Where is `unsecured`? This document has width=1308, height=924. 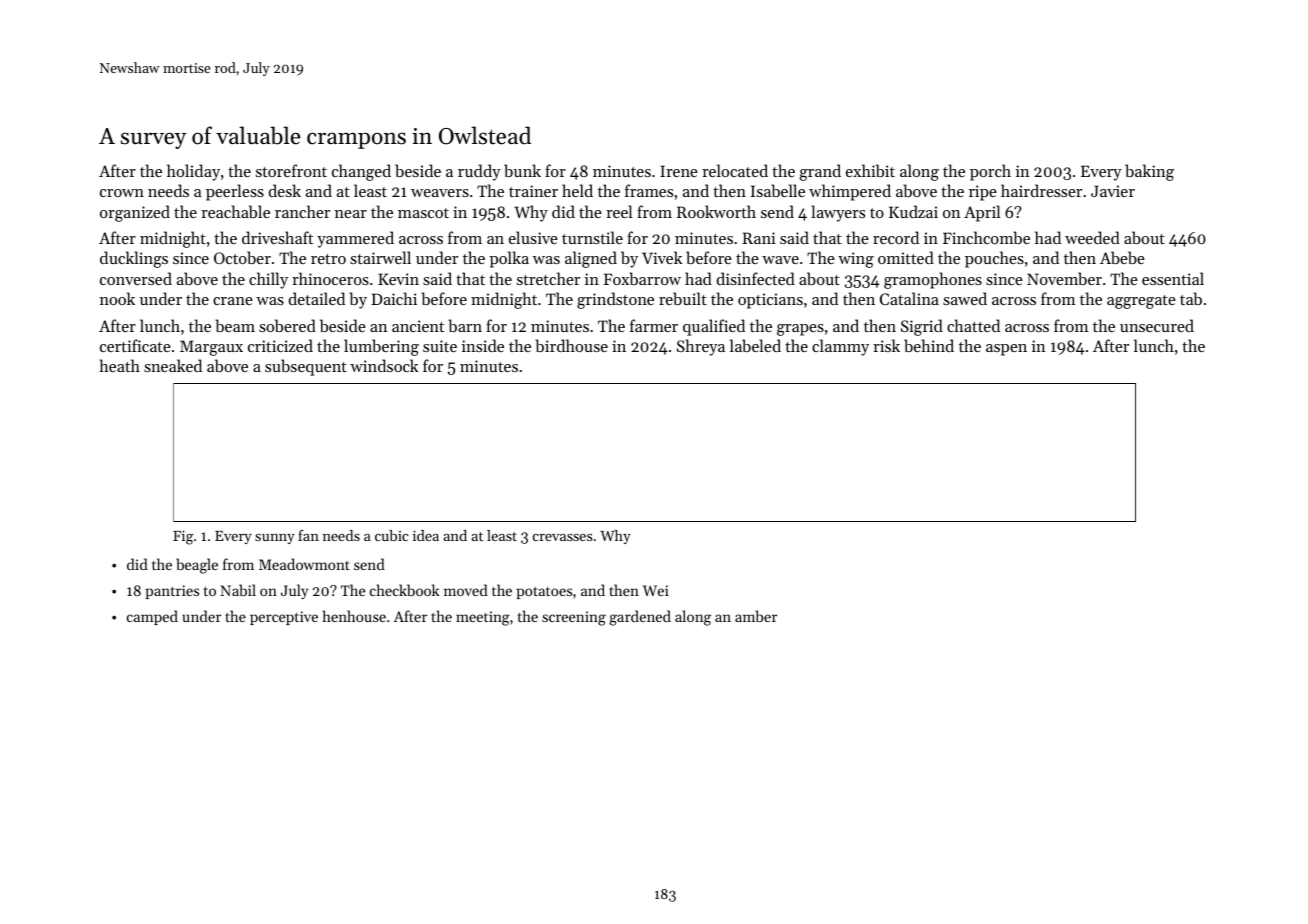 unsecured is located at coordinates (1157, 325).
